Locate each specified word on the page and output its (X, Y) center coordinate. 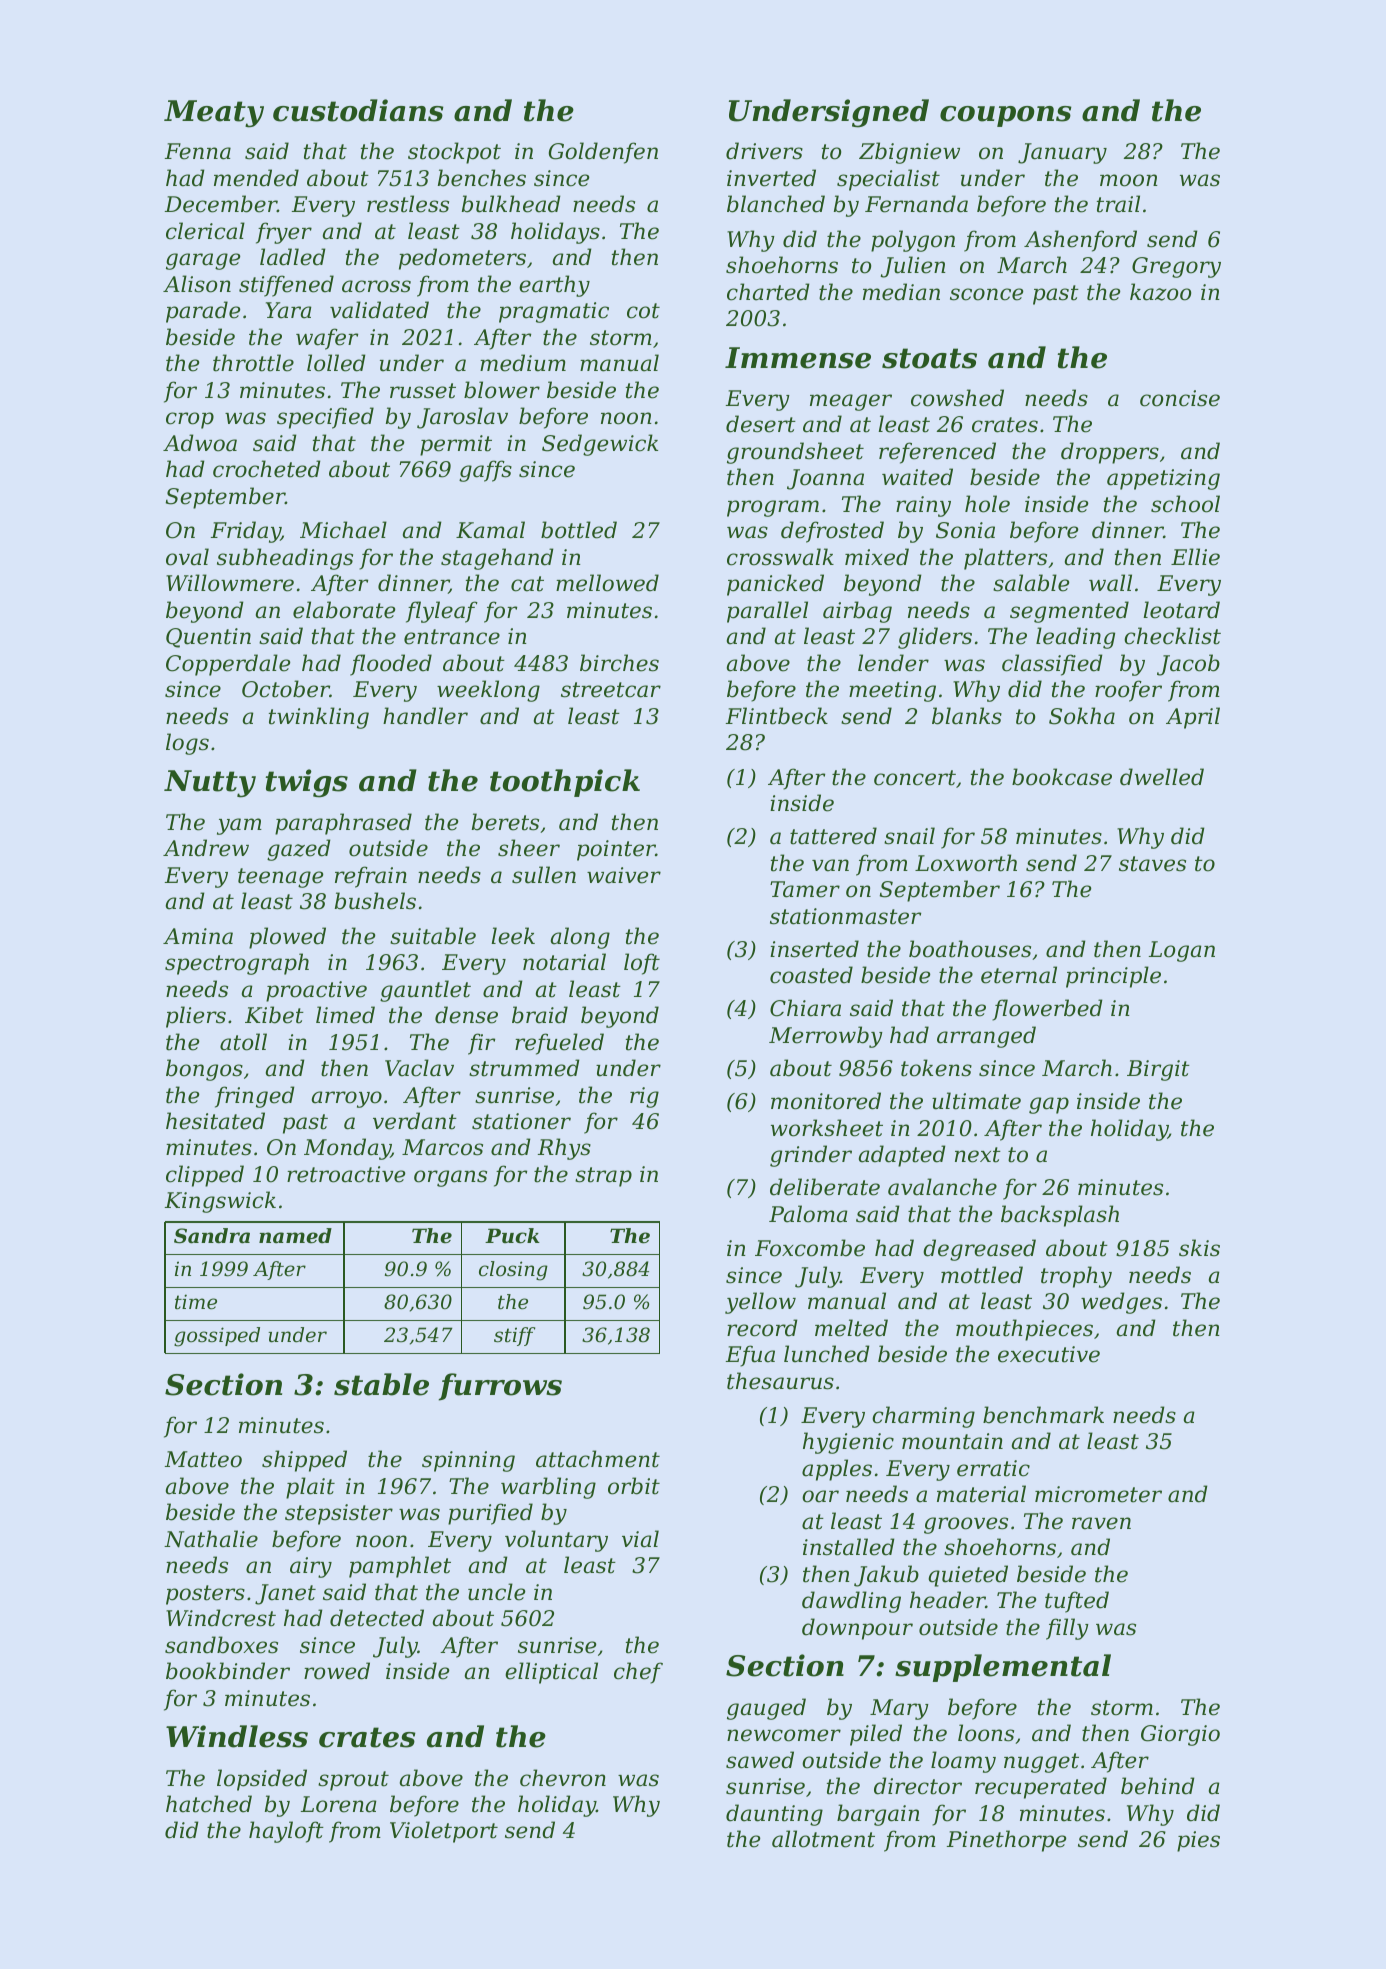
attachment (598, 1459)
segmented (1069, 612)
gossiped (217, 1337)
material (981, 1494)
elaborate (344, 610)
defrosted (832, 532)
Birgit (1158, 1070)
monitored (826, 1101)
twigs (306, 783)
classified (1052, 665)
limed (345, 1015)
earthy (554, 286)
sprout (353, 1781)
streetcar (611, 690)
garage (203, 261)
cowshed (957, 398)
